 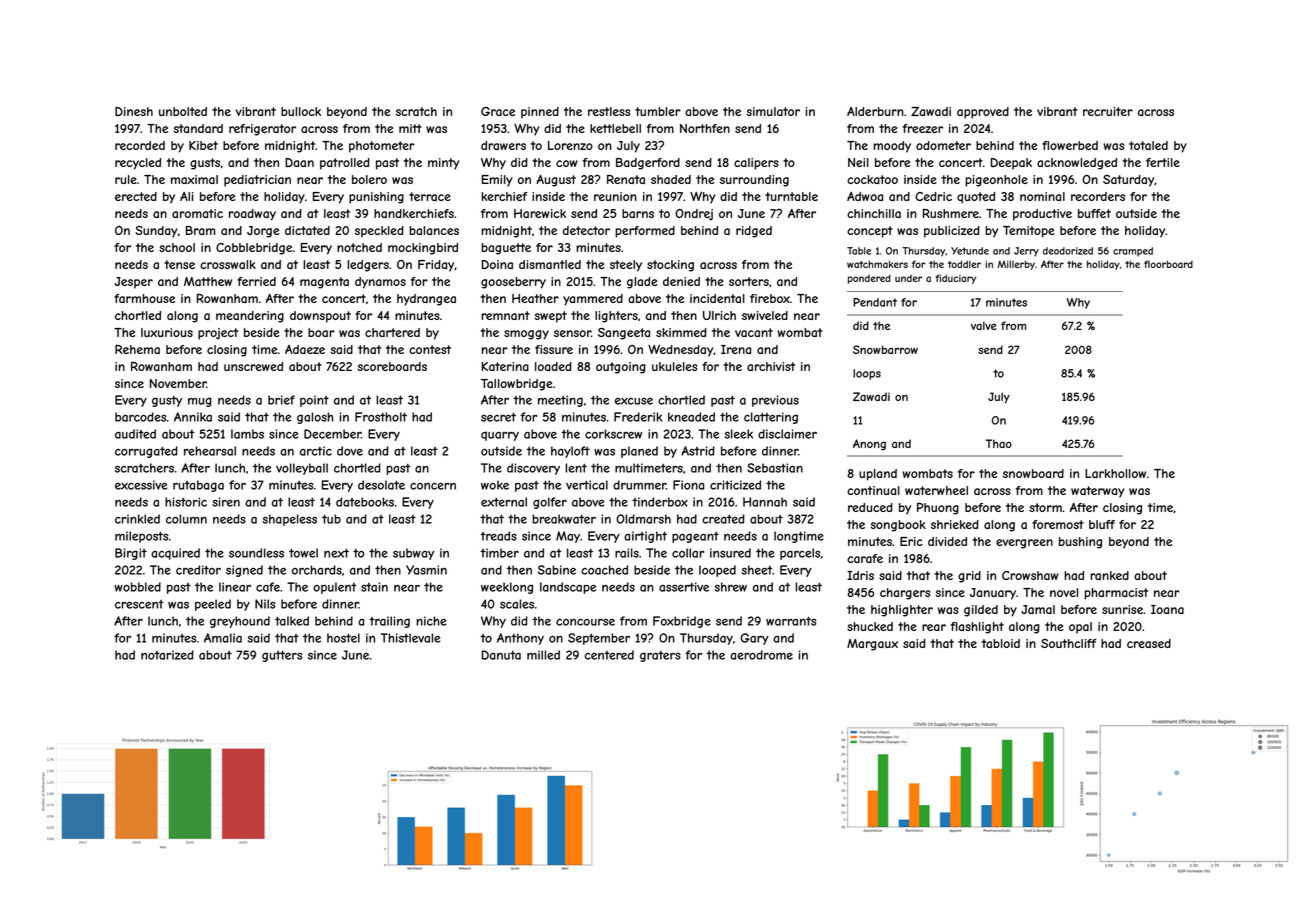 I want to click on unbolted, so click(x=183, y=111).
